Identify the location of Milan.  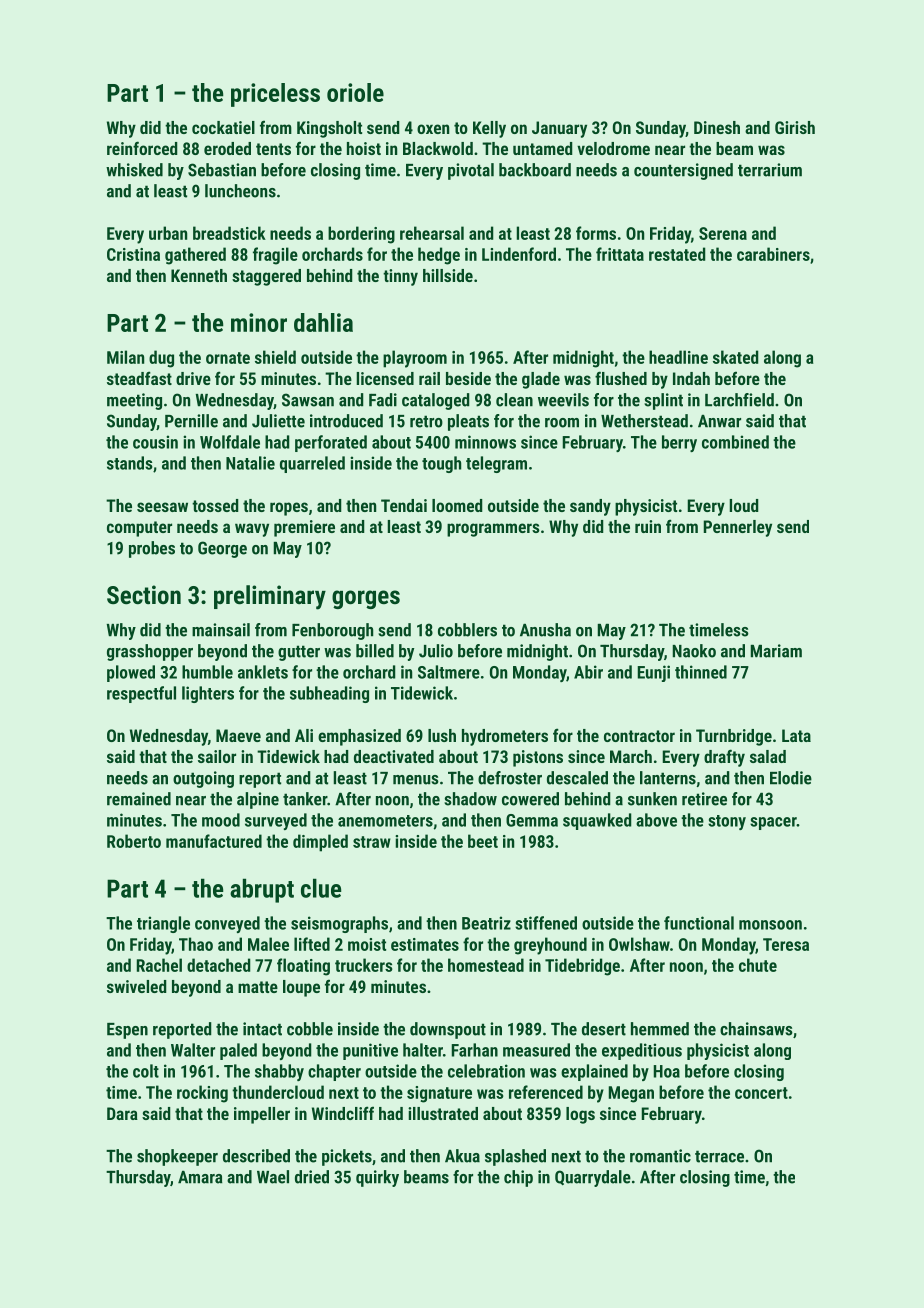
(125, 357).
